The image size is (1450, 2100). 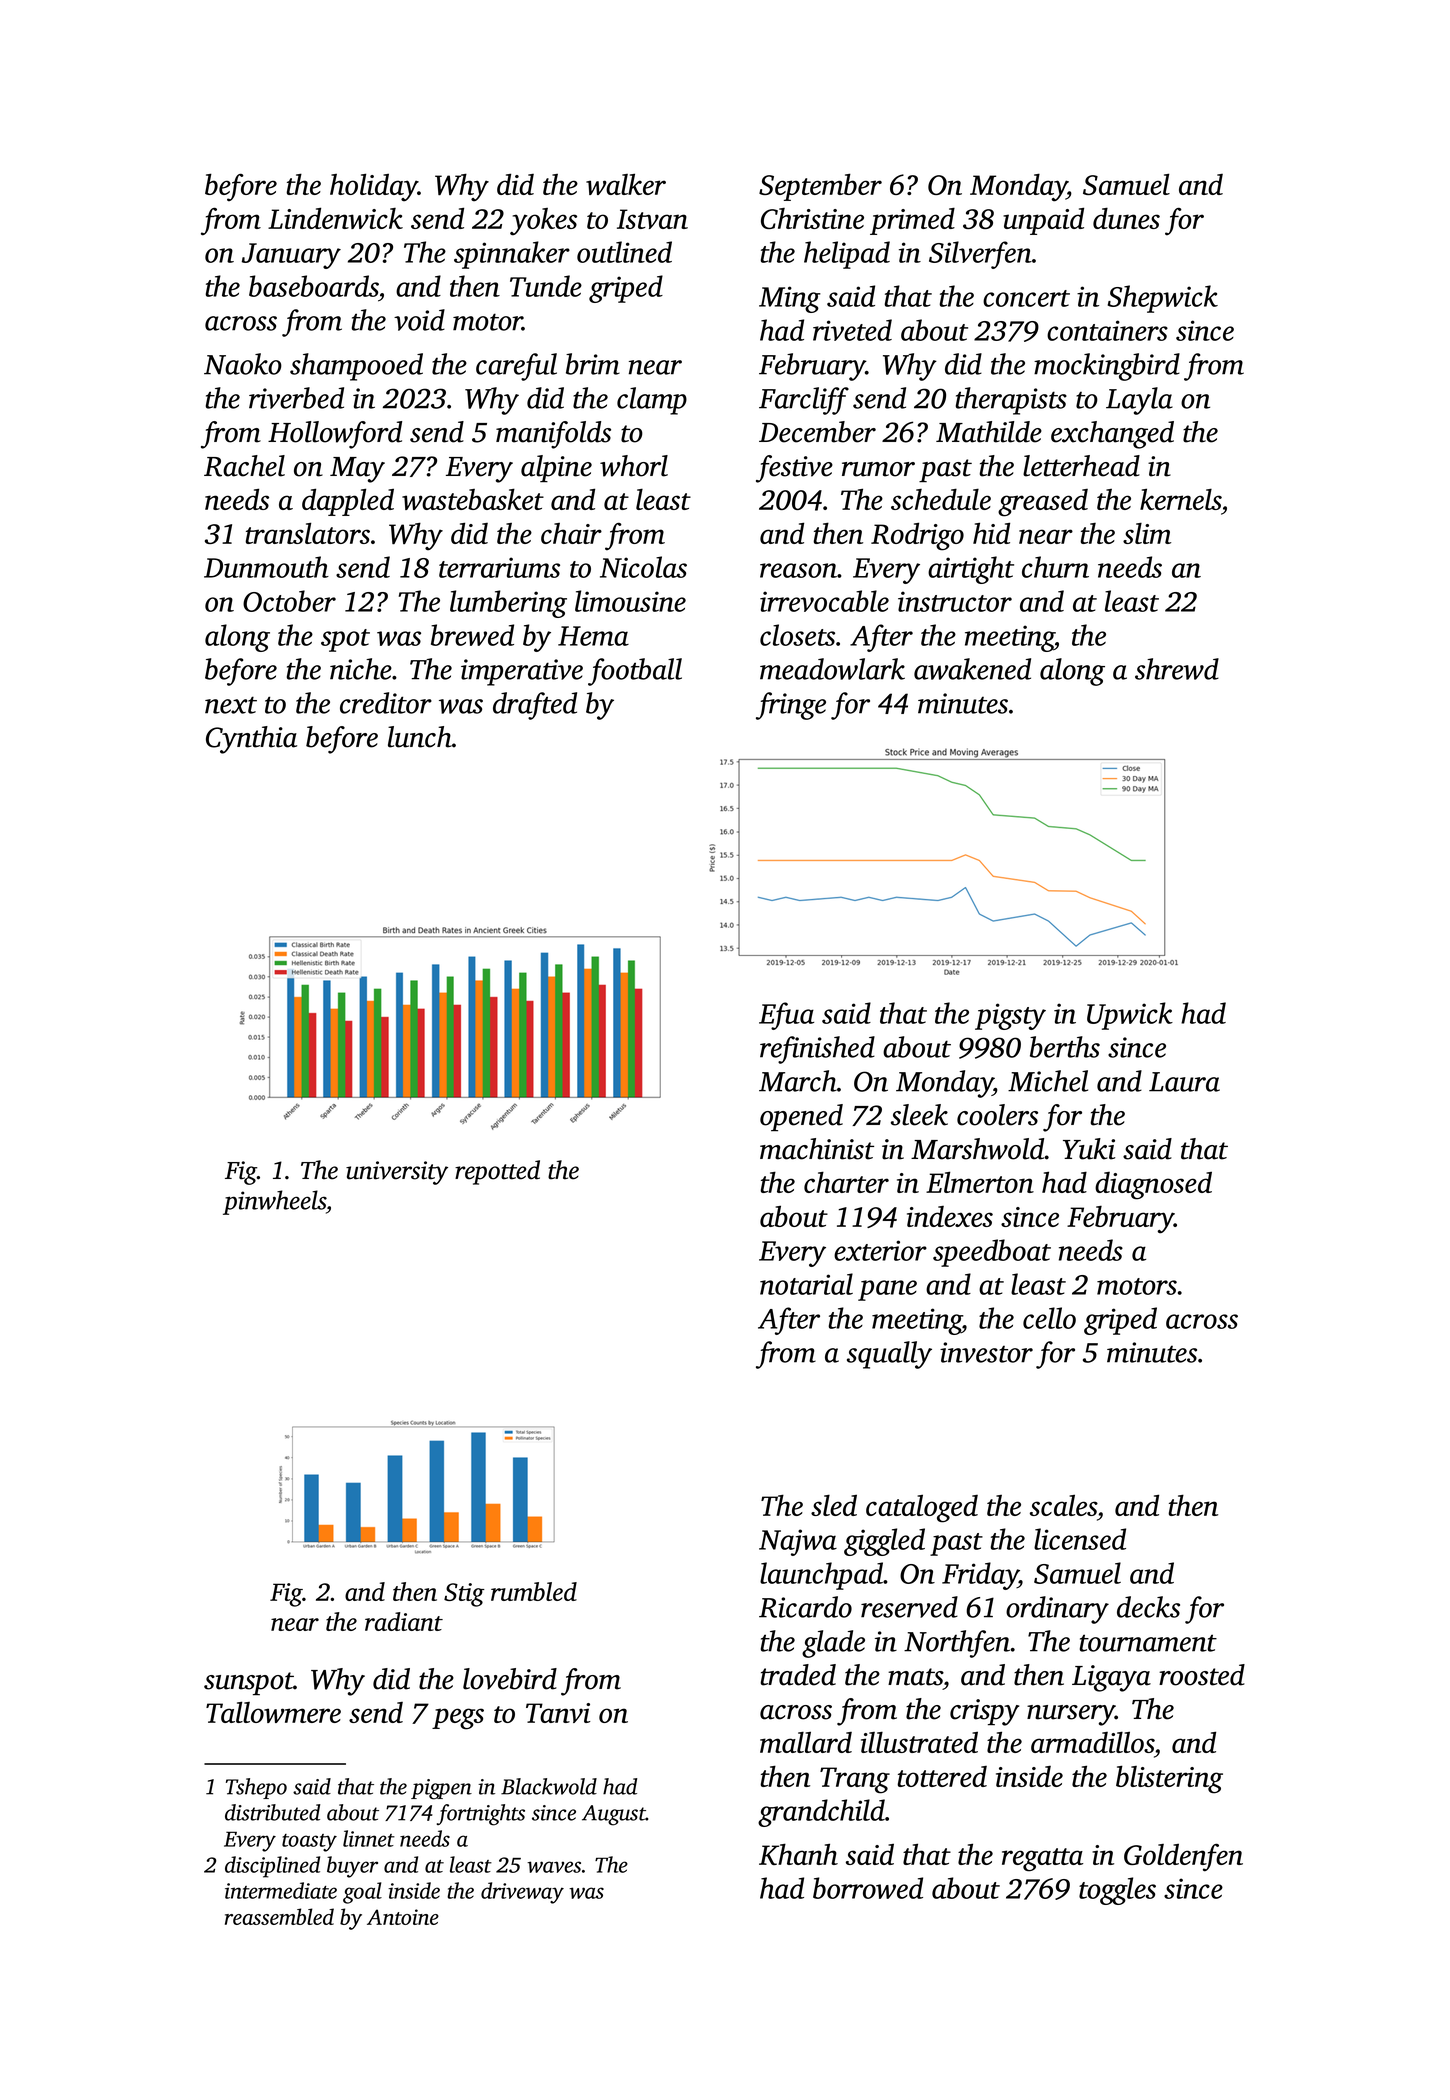 What do you see at coordinates (335, 218) in the screenshot?
I see `Lindenwick` at bounding box center [335, 218].
